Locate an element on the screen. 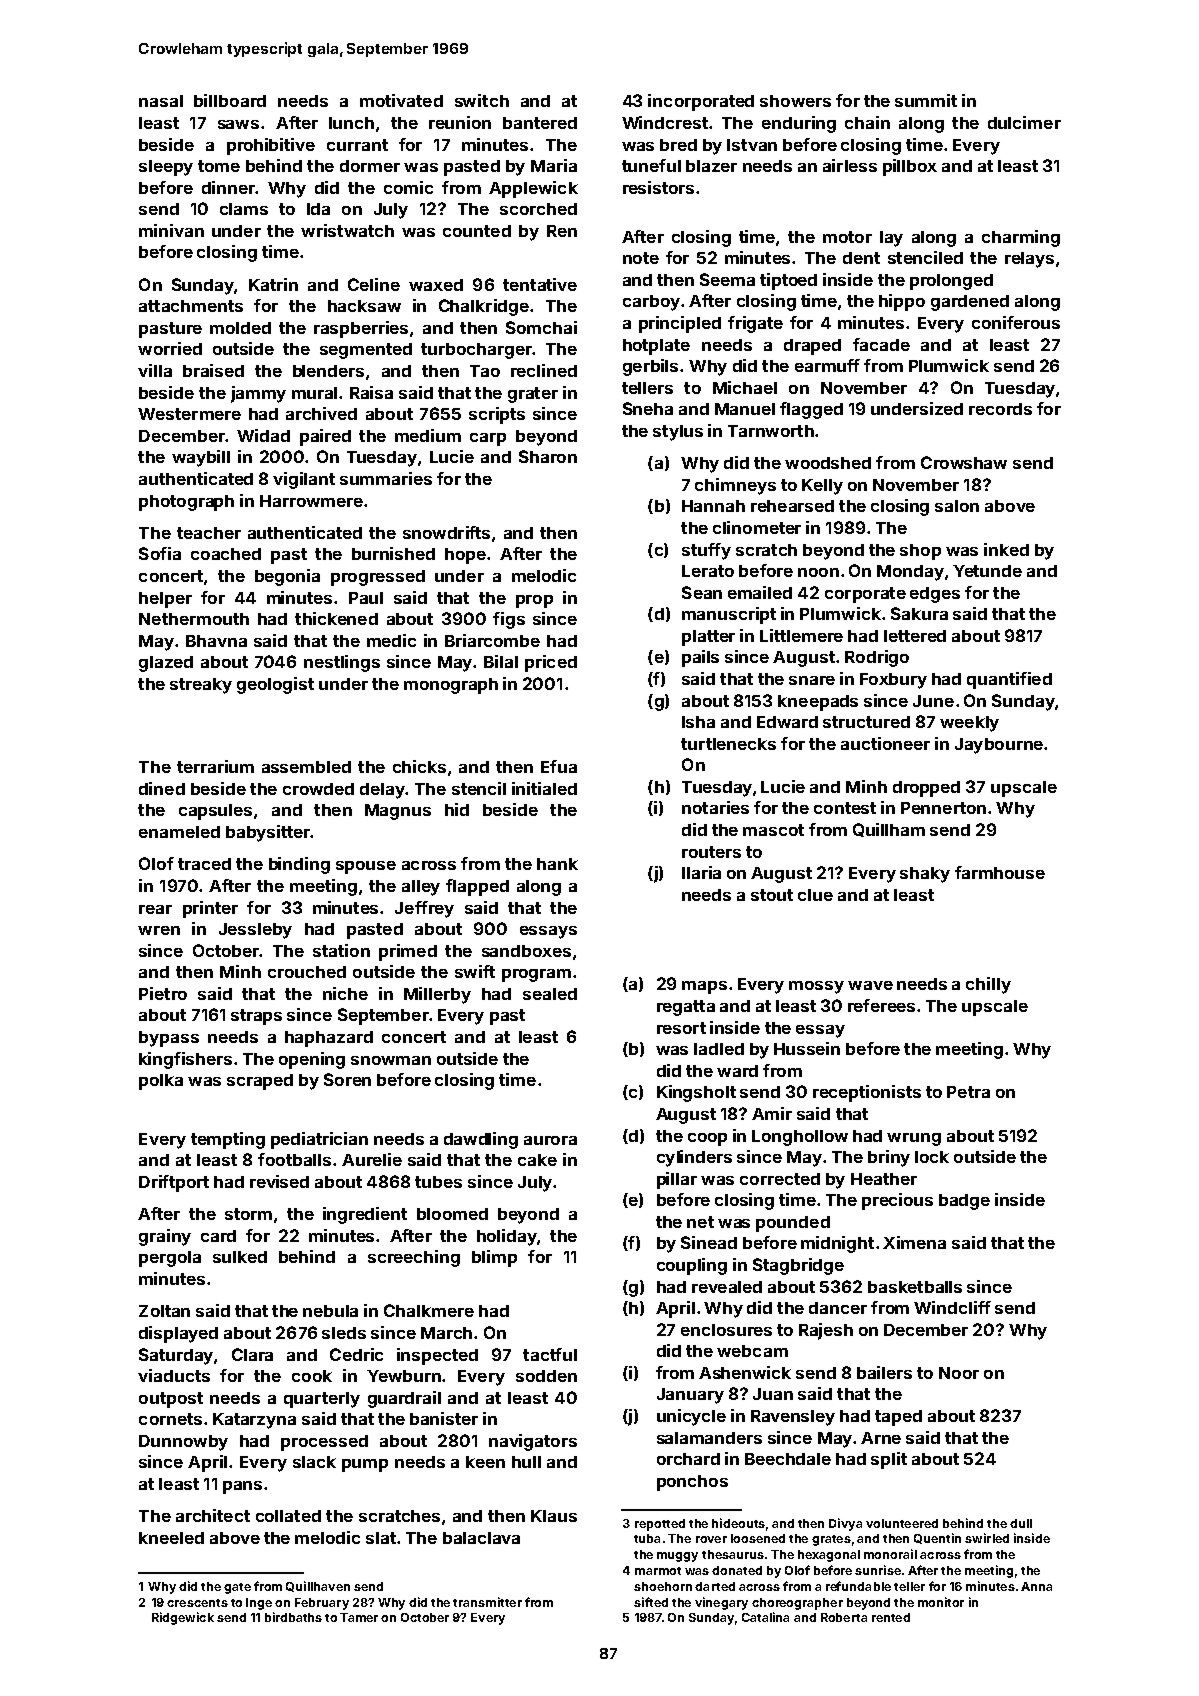 This screenshot has height=1696, width=1199. briny is located at coordinates (889, 1158).
